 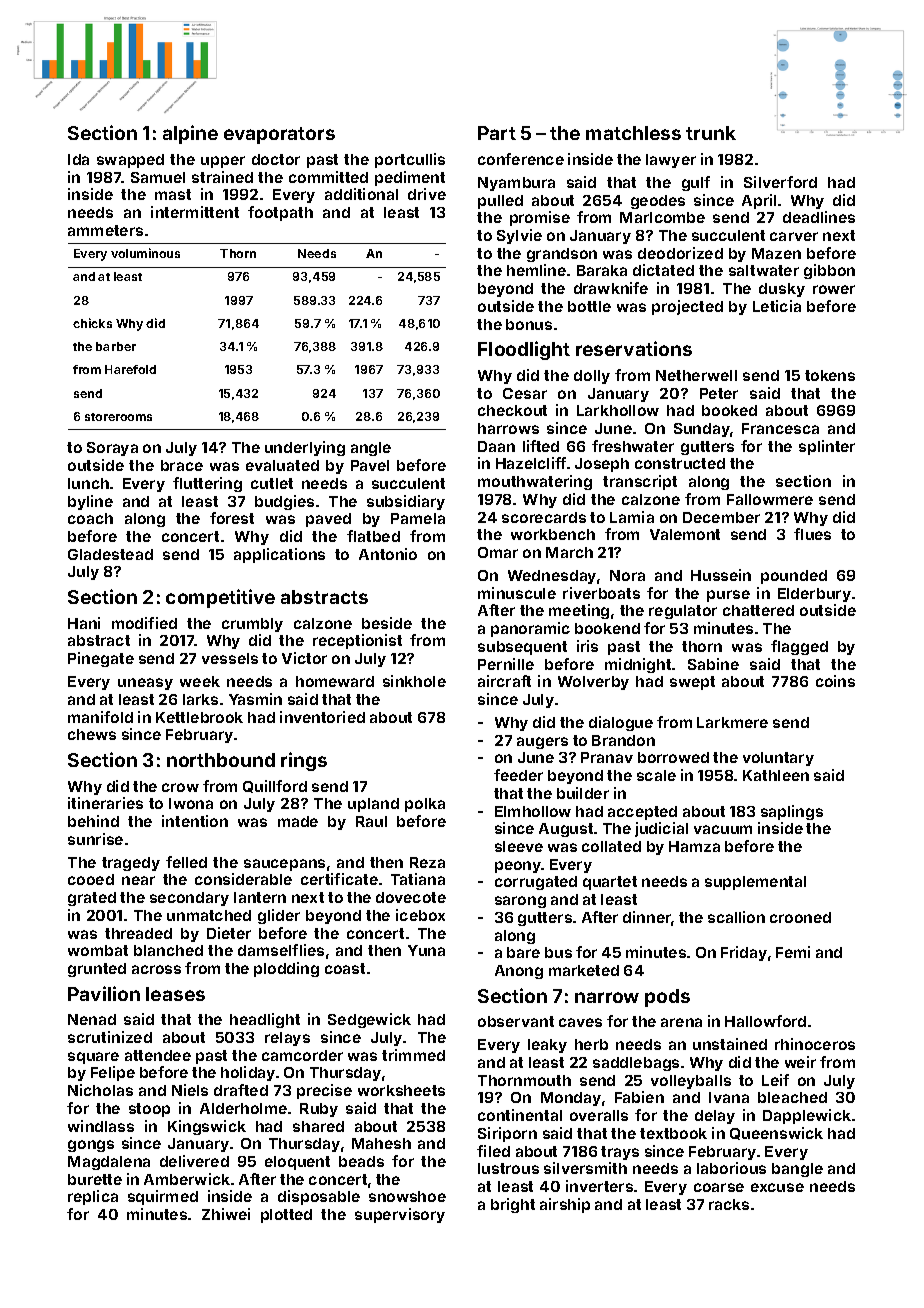 What do you see at coordinates (835, 681) in the image?
I see `coins` at bounding box center [835, 681].
